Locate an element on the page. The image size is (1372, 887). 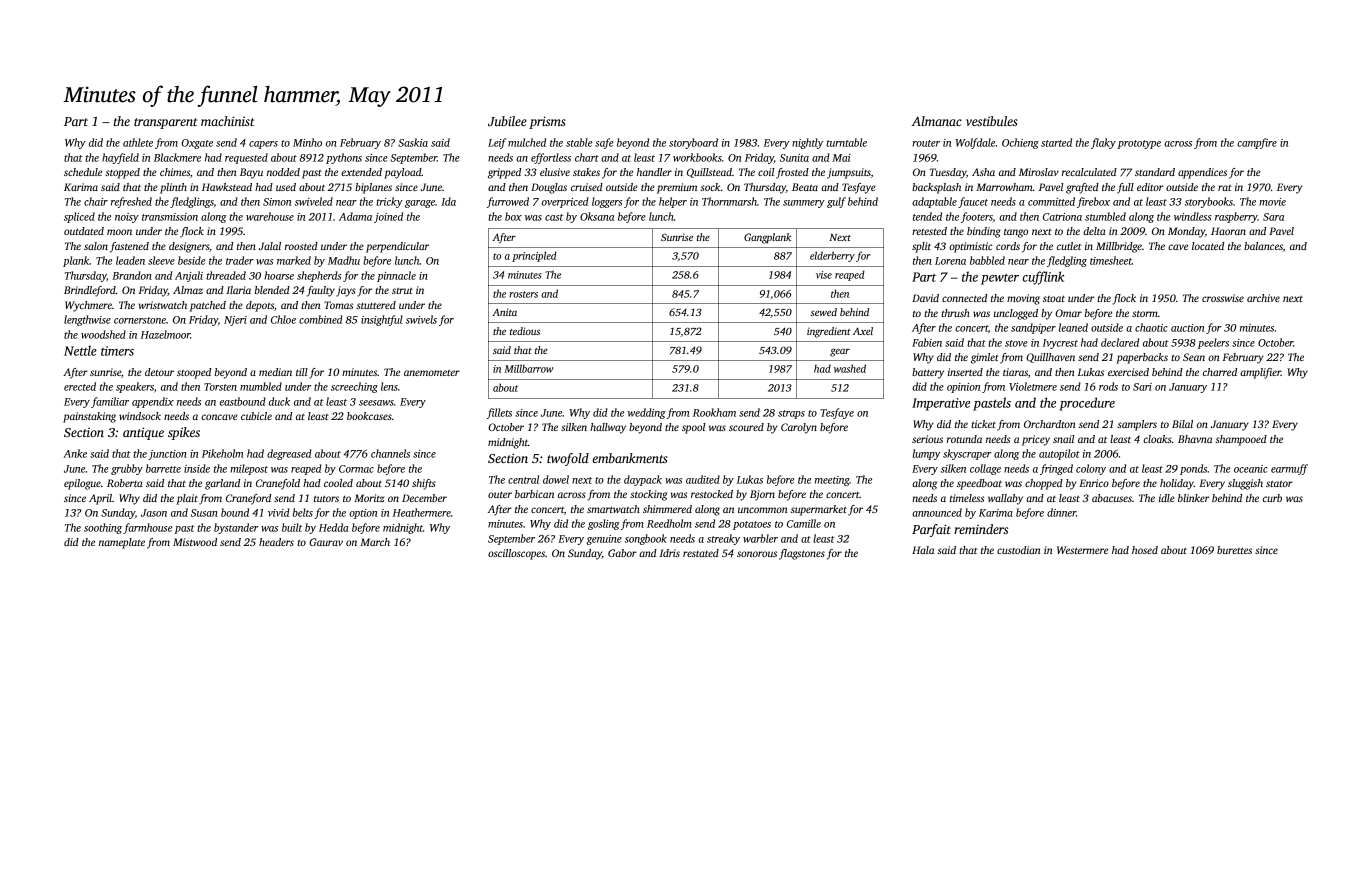
nodded is located at coordinates (283, 172).
